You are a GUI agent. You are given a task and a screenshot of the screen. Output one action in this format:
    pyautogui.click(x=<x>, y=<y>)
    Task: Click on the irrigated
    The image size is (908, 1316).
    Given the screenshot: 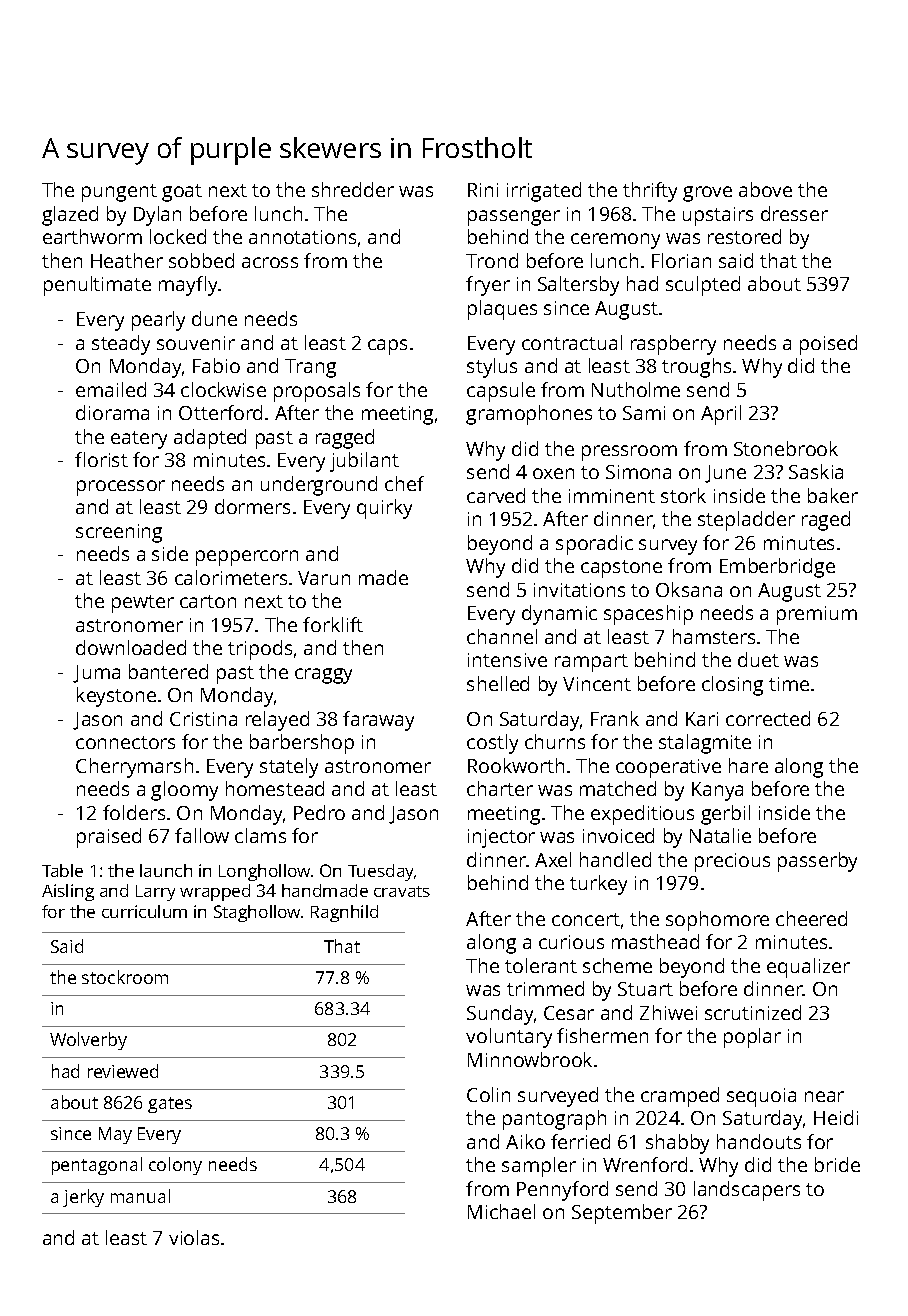 What is the action you would take?
    pyautogui.click(x=544, y=192)
